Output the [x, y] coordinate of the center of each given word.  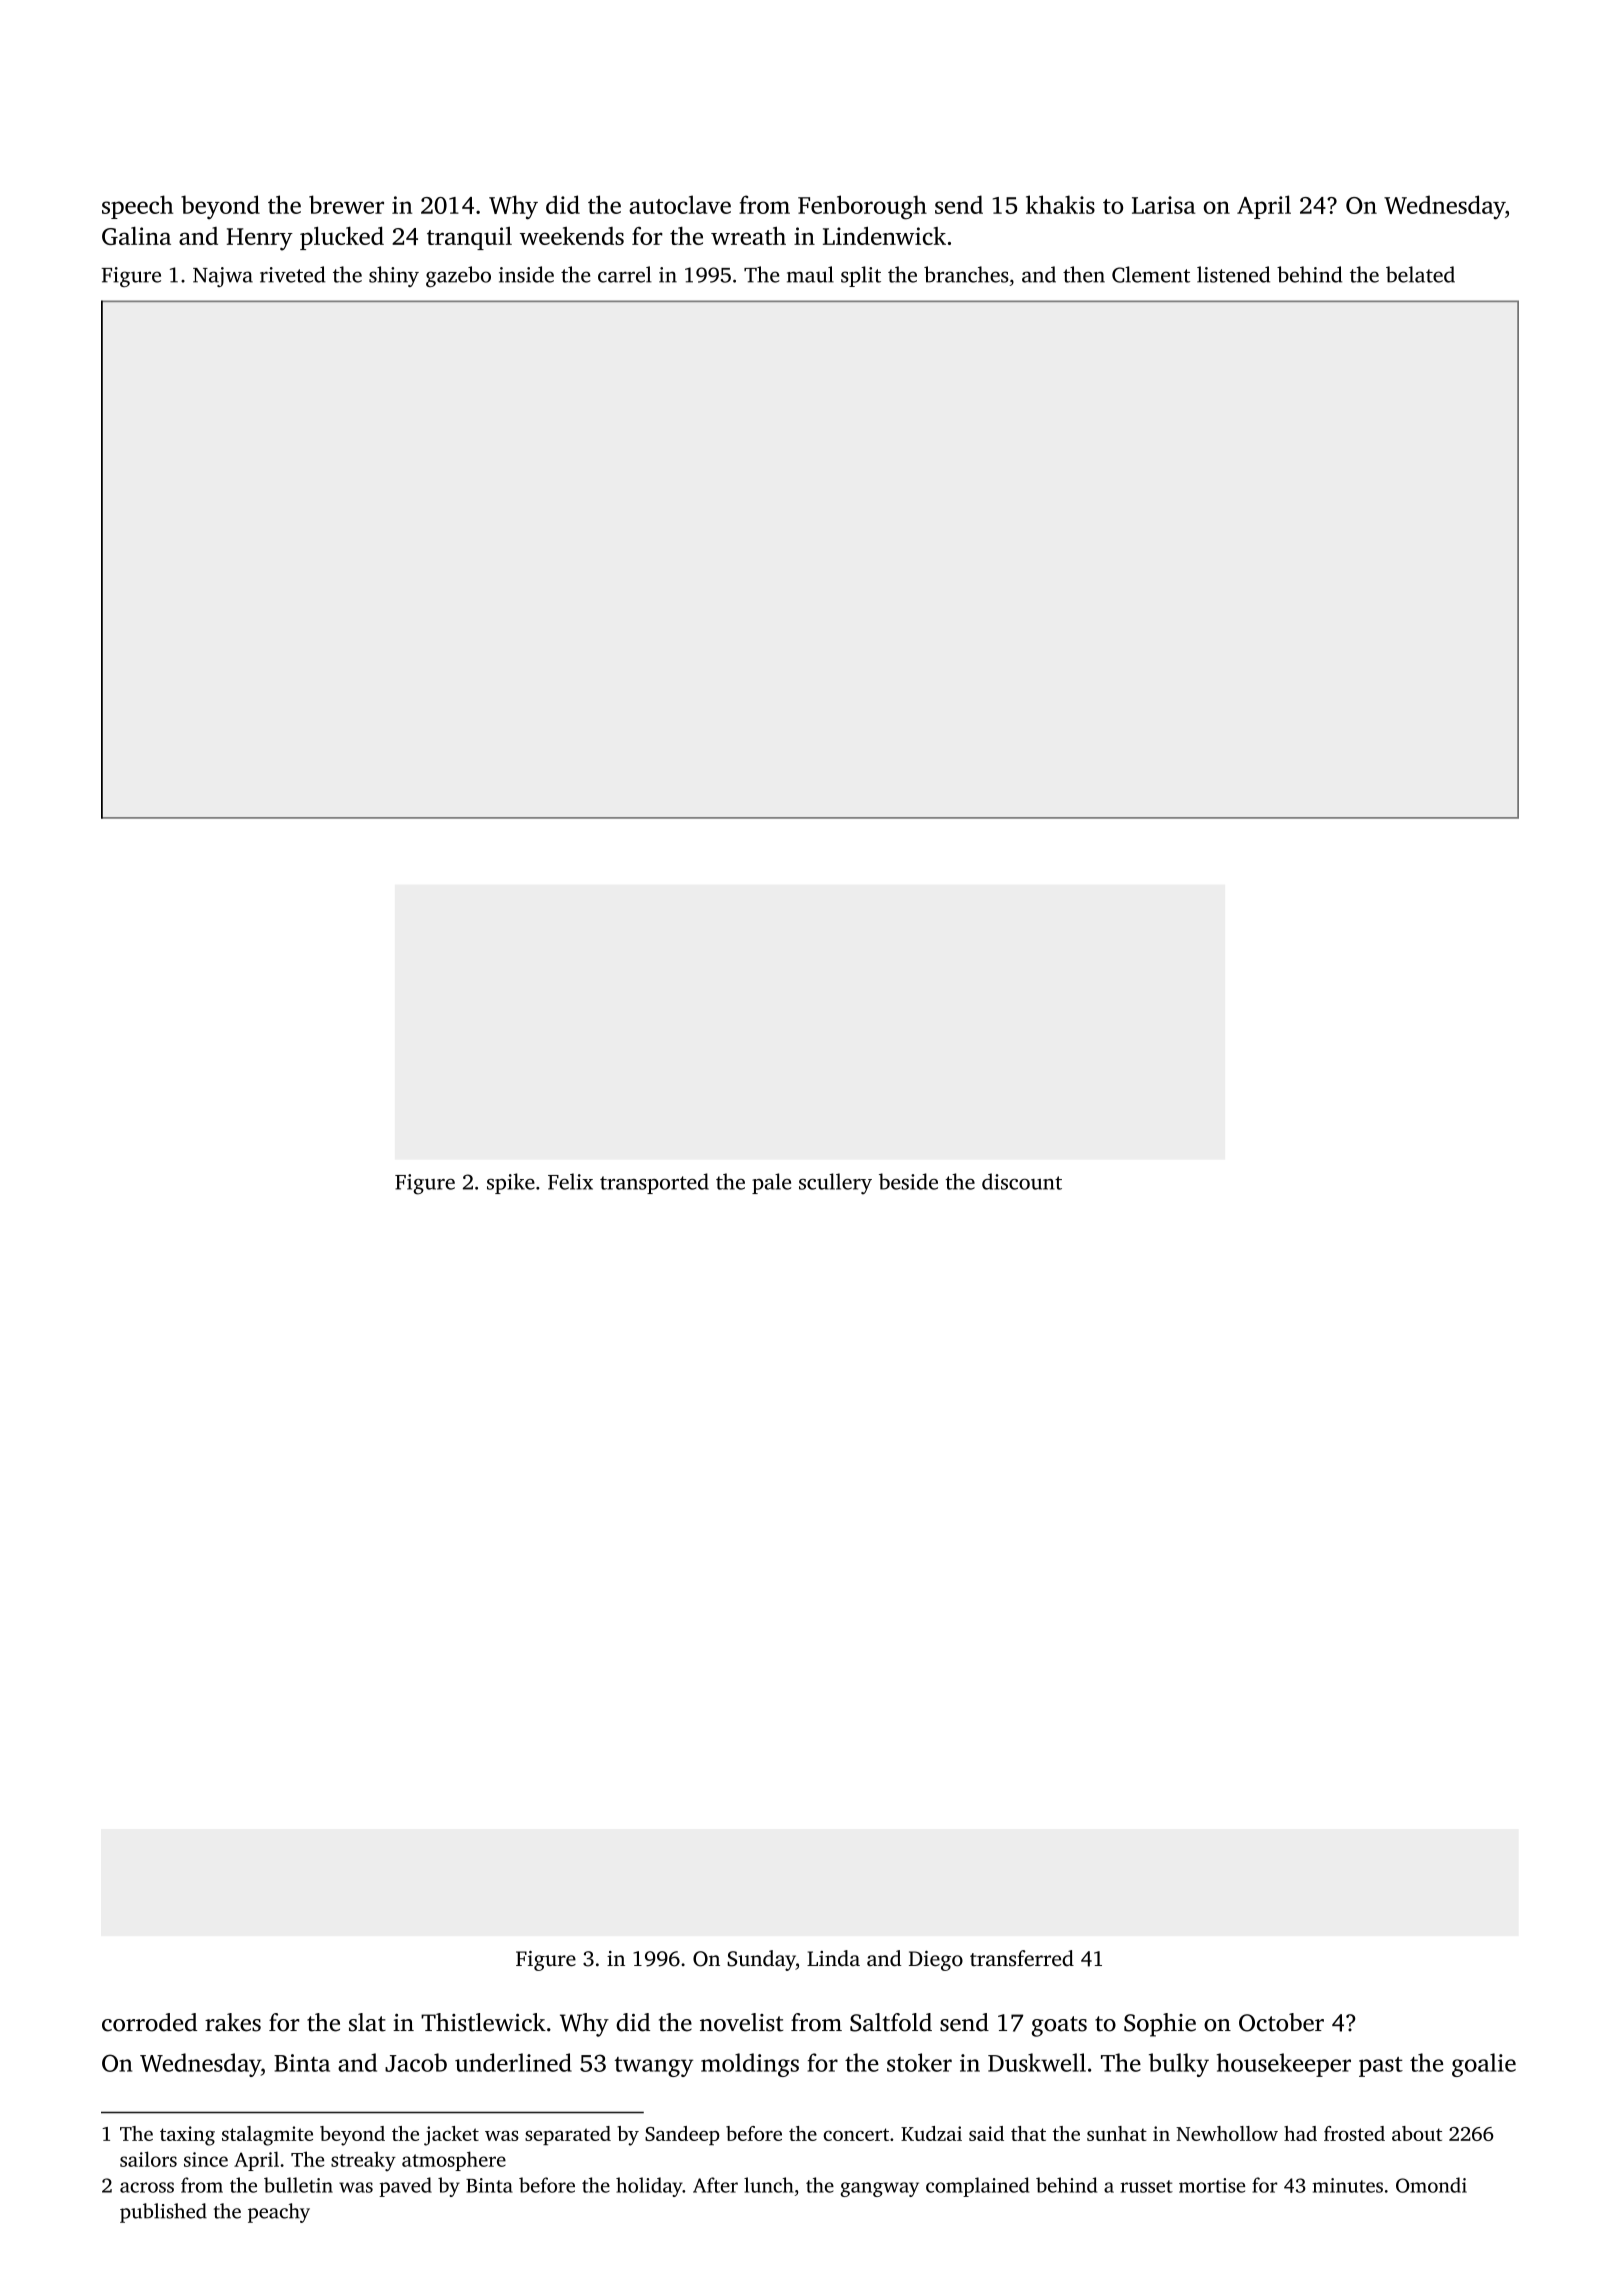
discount [1022, 1181]
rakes [233, 2022]
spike [511, 1183]
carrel [625, 274]
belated [1420, 274]
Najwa [223, 277]
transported [654, 1183]
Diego [936, 1961]
